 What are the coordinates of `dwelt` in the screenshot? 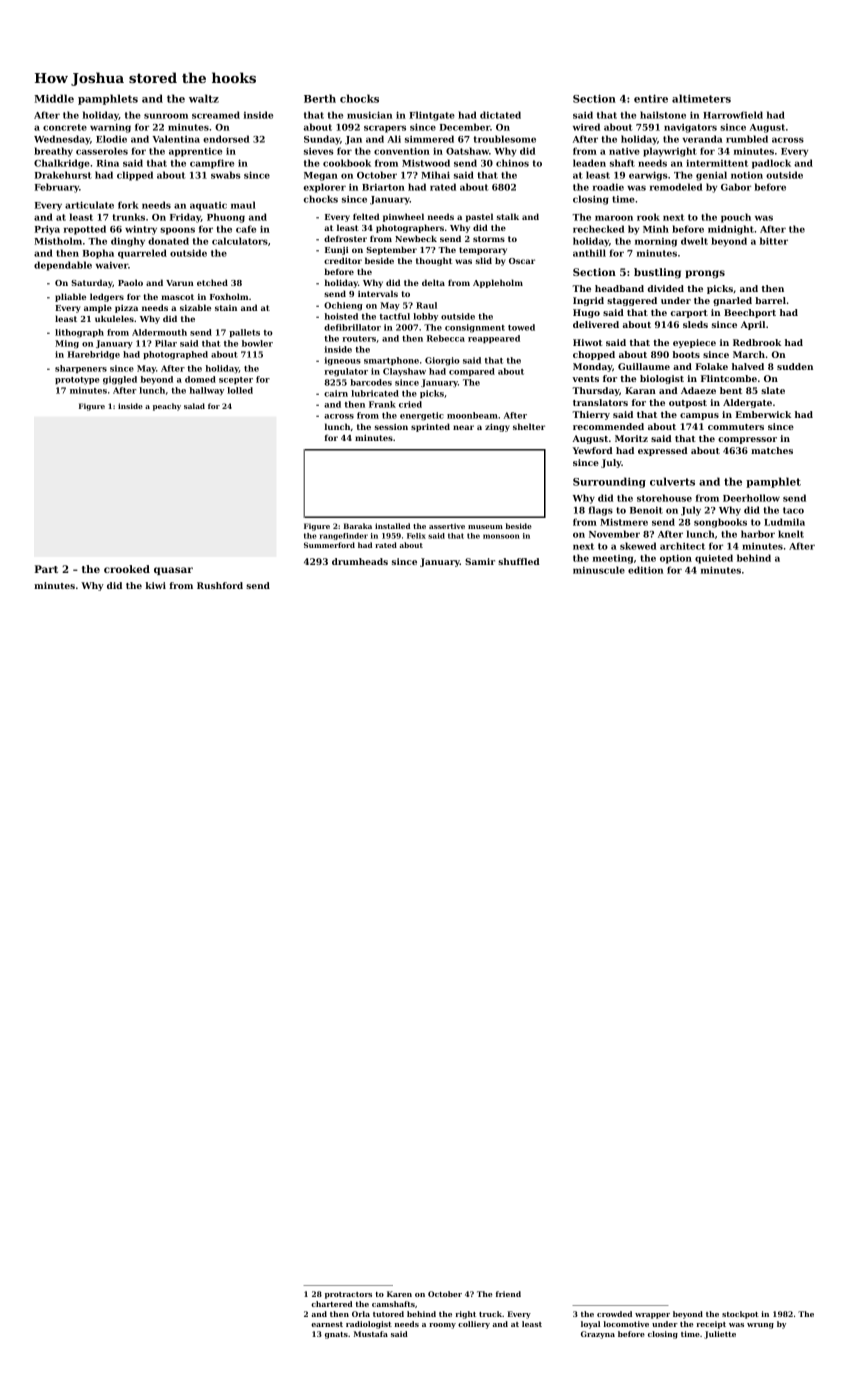 It's located at (694, 241).
